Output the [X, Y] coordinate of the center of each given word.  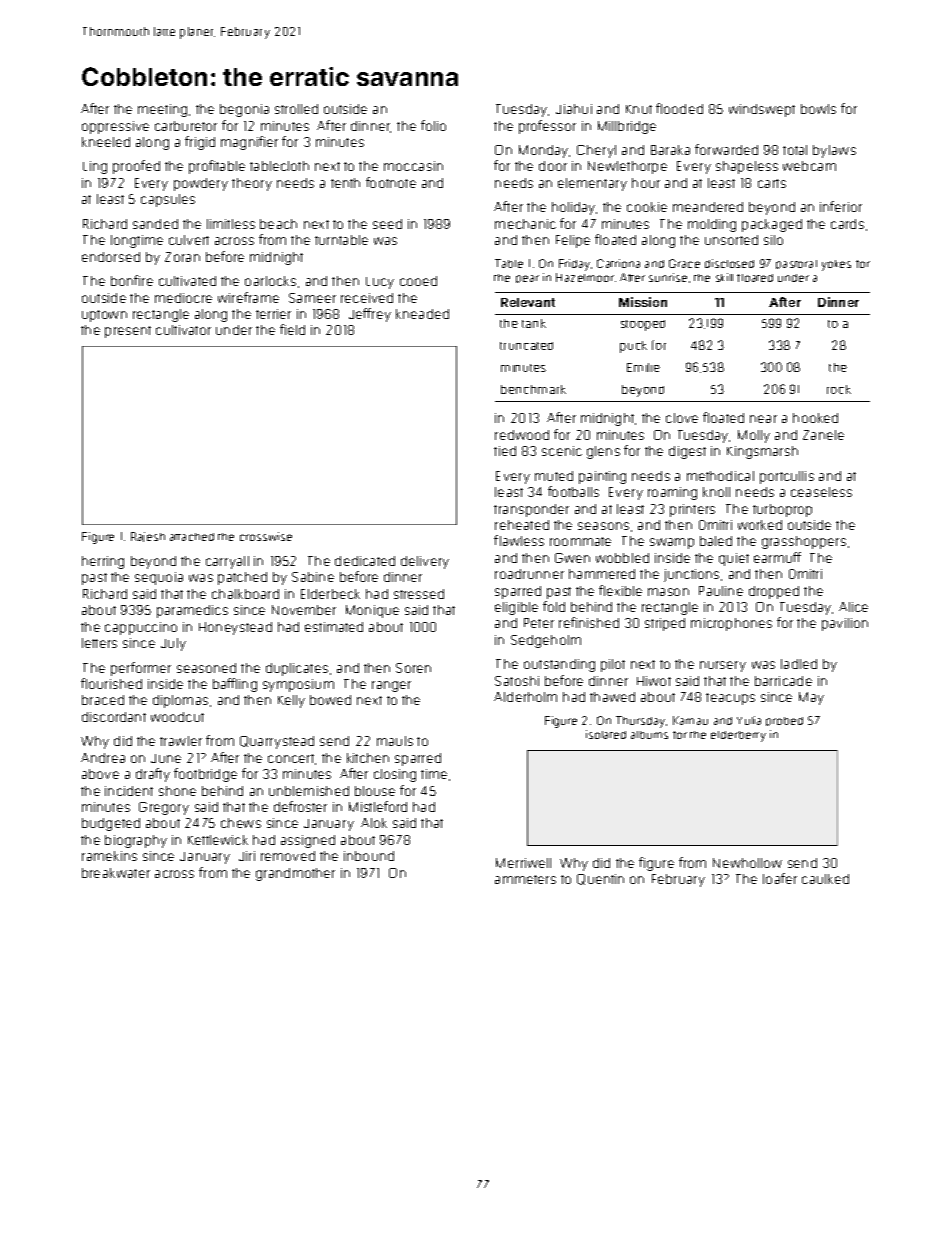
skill [724, 277]
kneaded [422, 314]
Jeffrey [370, 315]
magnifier [249, 143]
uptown [104, 316]
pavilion [845, 624]
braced [103, 700]
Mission [643, 302]
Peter [539, 623]
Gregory [164, 808]
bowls [818, 109]
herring [103, 562]
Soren [413, 668]
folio [433, 125]
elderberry [738, 736]
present [128, 332]
